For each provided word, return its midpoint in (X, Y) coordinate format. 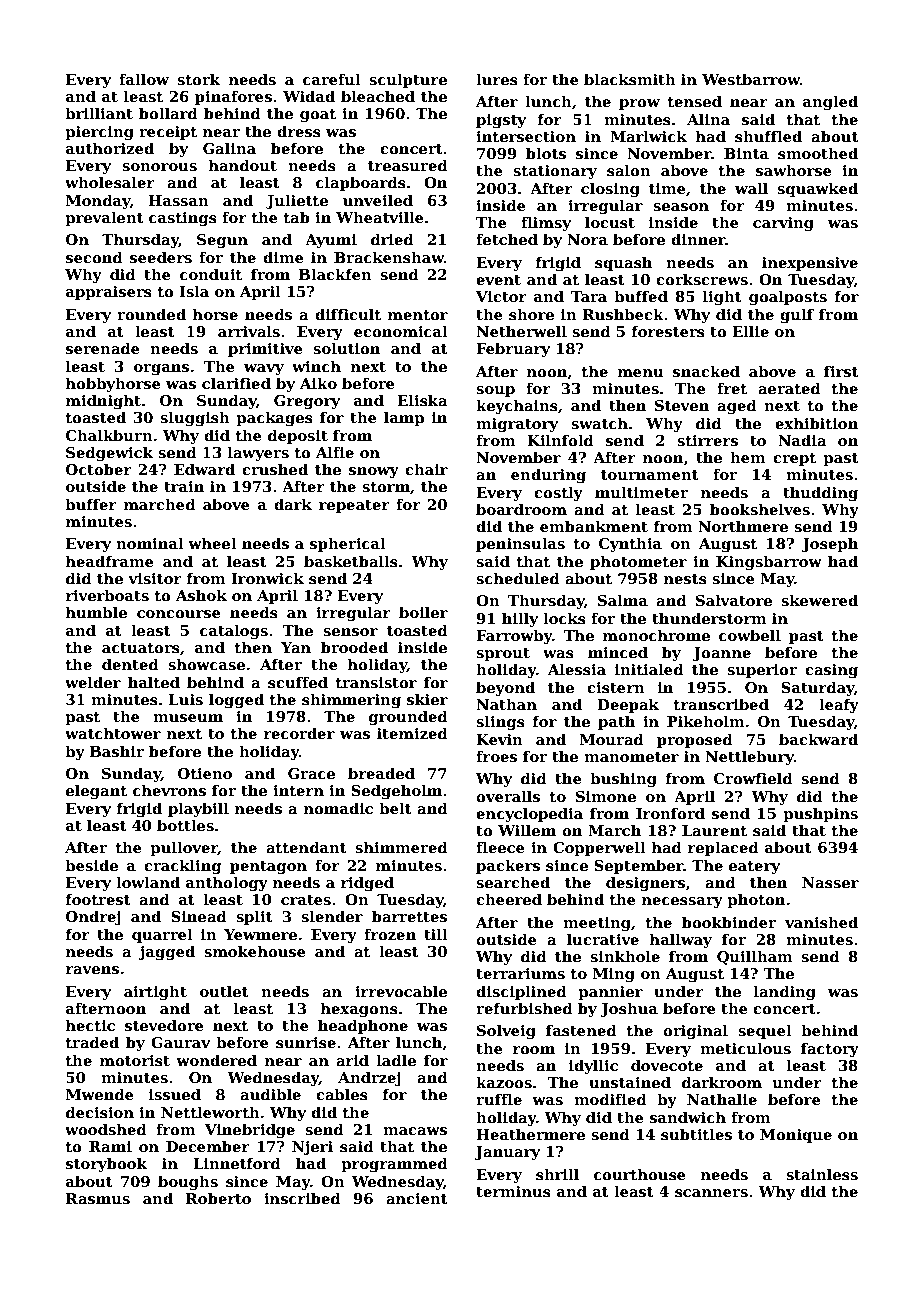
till (436, 934)
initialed (649, 669)
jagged (167, 952)
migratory (517, 425)
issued (175, 1094)
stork (198, 79)
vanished (821, 922)
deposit (298, 436)
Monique (796, 1136)
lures (497, 79)
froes (496, 756)
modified (610, 1099)
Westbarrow (751, 79)
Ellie (750, 331)
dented (130, 664)
